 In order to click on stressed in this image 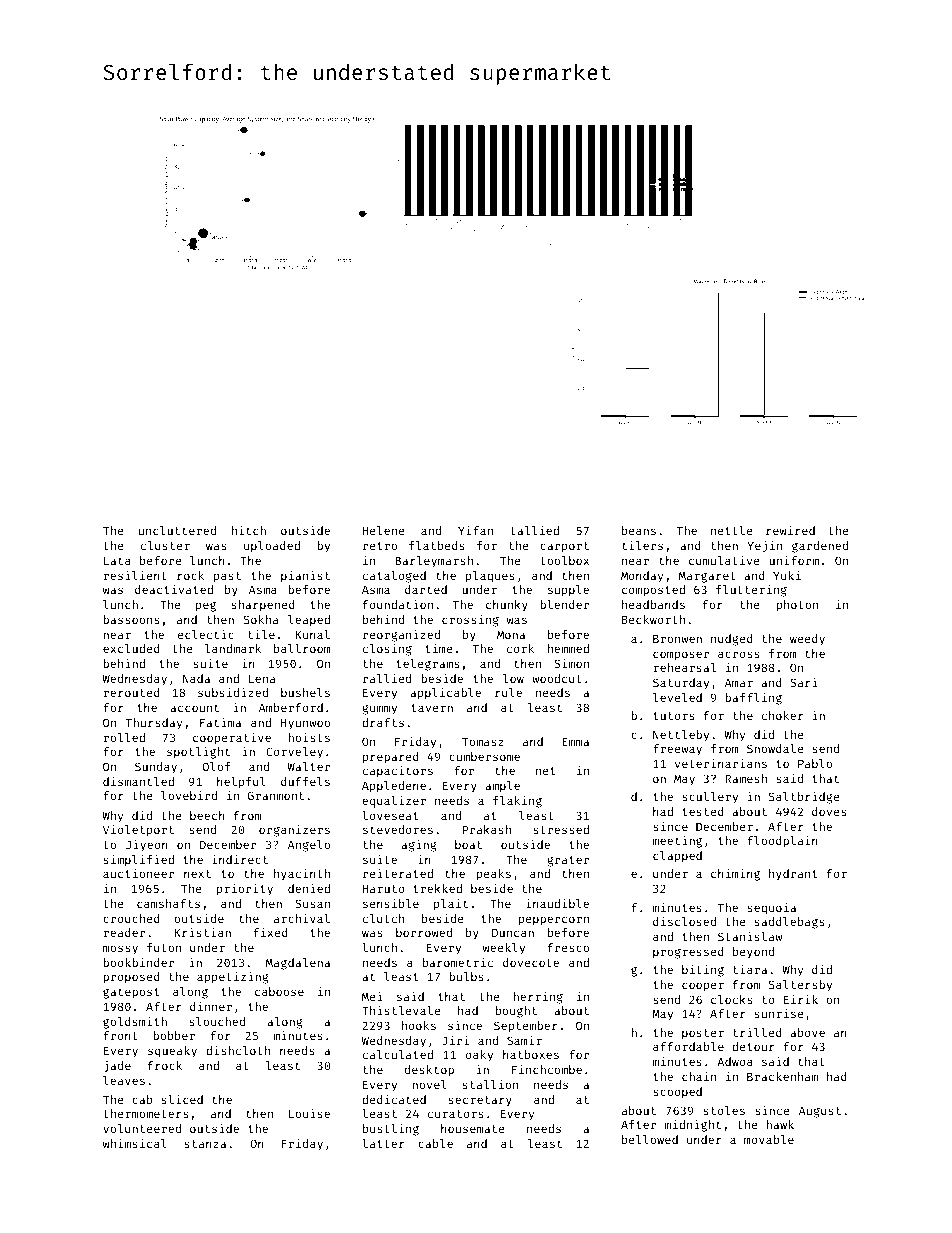, I will do `click(561, 829)`.
